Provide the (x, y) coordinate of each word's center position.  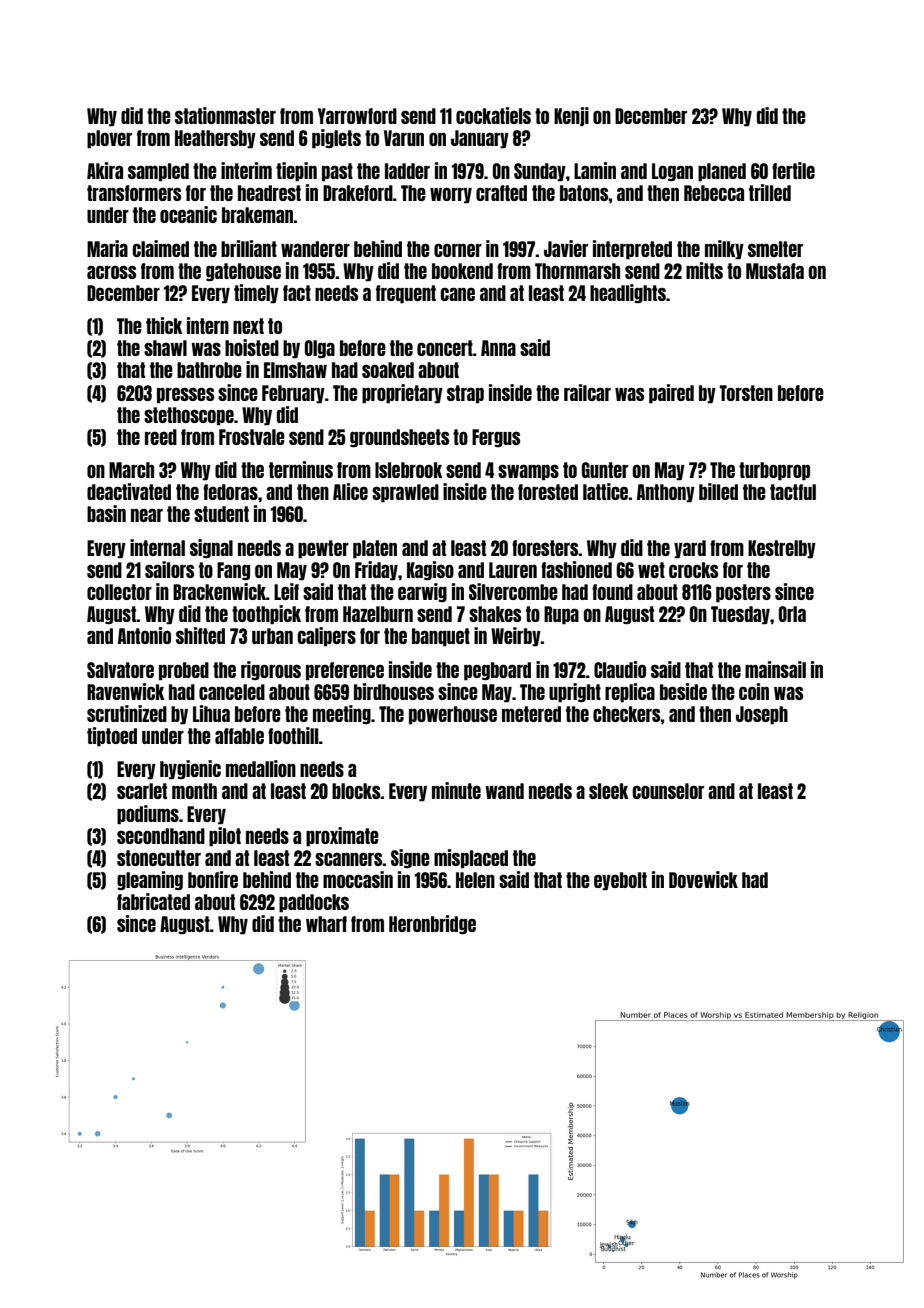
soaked (388, 370)
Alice (350, 491)
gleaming (150, 881)
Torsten (746, 393)
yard (690, 549)
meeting (342, 714)
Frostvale (252, 437)
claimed (160, 248)
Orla (792, 614)
